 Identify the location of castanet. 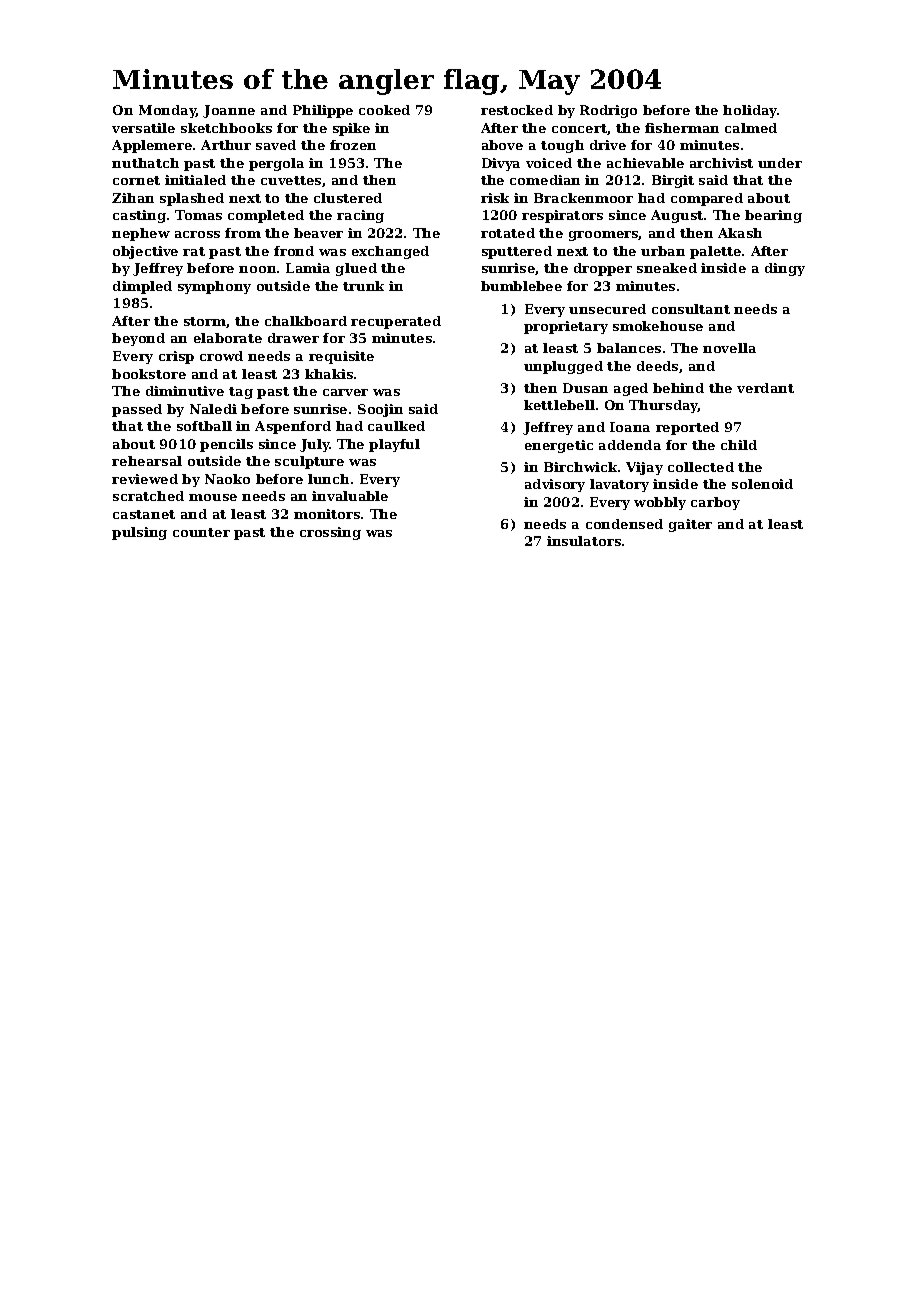
(144, 514).
